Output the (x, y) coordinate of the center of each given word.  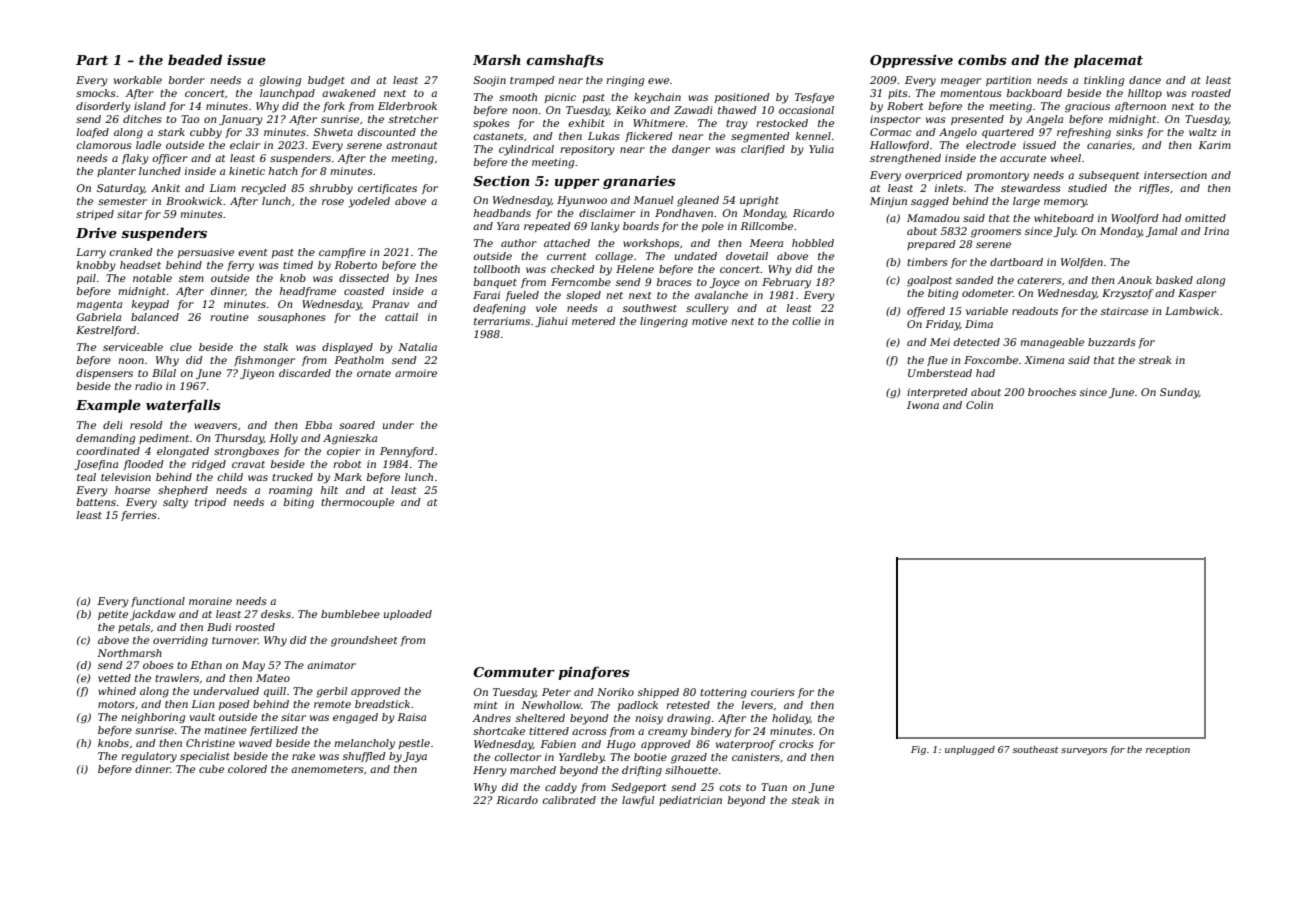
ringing (625, 81)
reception (1168, 750)
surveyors (1084, 751)
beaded (195, 59)
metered (594, 321)
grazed (689, 758)
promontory (998, 177)
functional (158, 602)
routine (229, 317)
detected (977, 342)
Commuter (514, 672)
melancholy (364, 744)
